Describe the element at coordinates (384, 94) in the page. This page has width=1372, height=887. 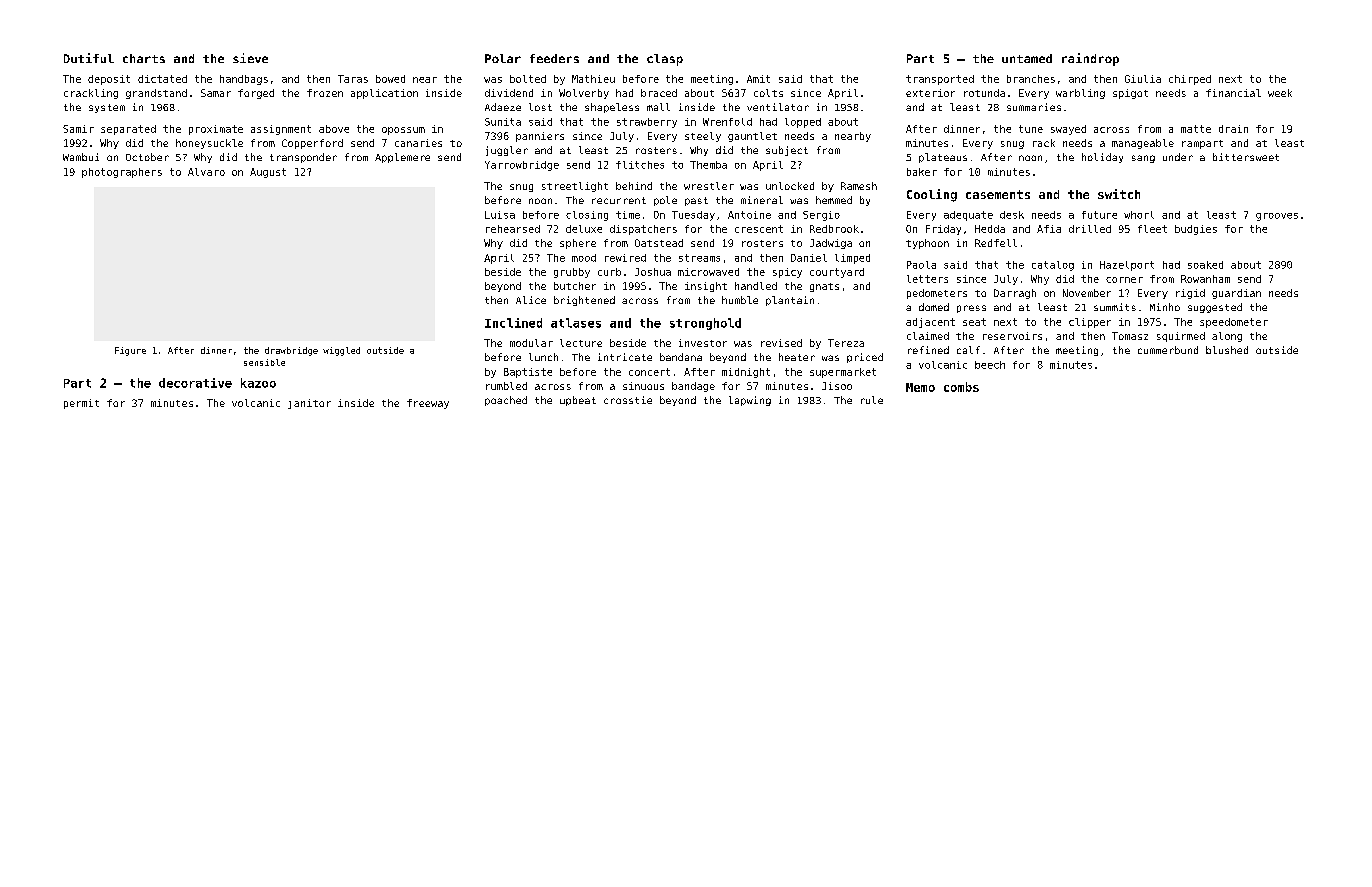
I see `application` at that location.
